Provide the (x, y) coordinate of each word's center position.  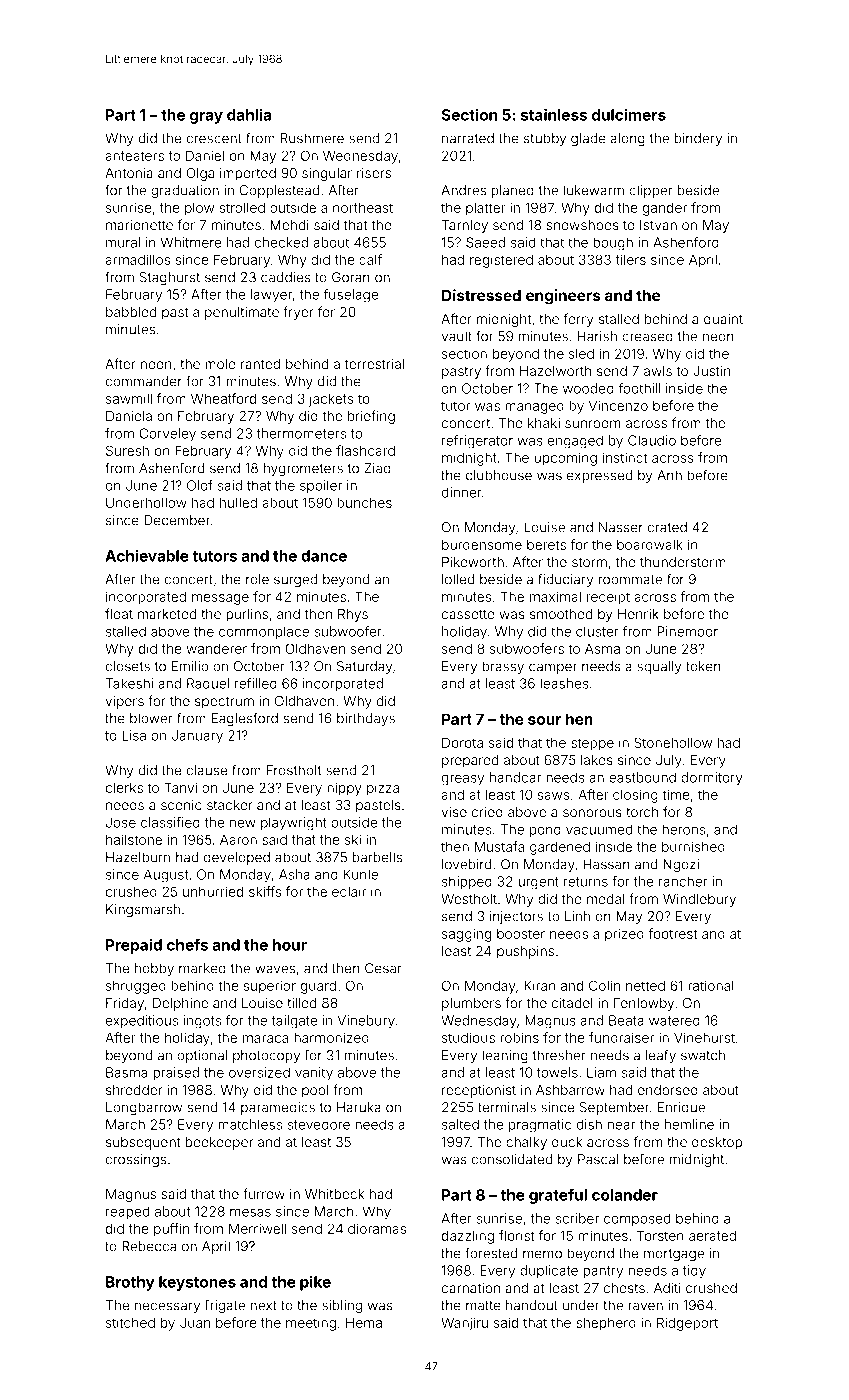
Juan (195, 1322)
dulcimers (629, 114)
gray (206, 118)
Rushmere (312, 138)
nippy (344, 789)
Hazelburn (138, 857)
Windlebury (699, 900)
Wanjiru (464, 1324)
